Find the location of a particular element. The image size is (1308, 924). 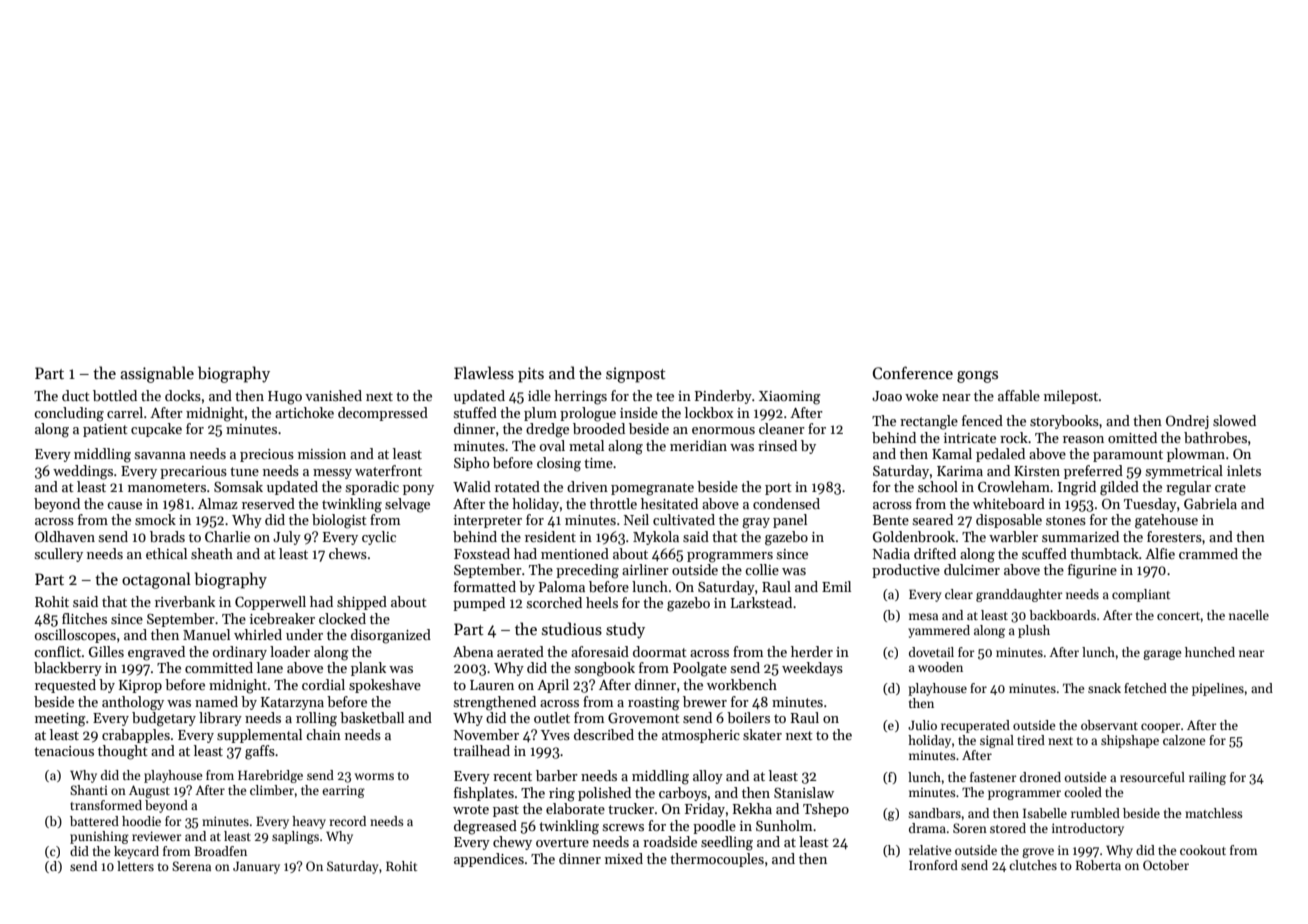

cause is located at coordinates (124, 505).
